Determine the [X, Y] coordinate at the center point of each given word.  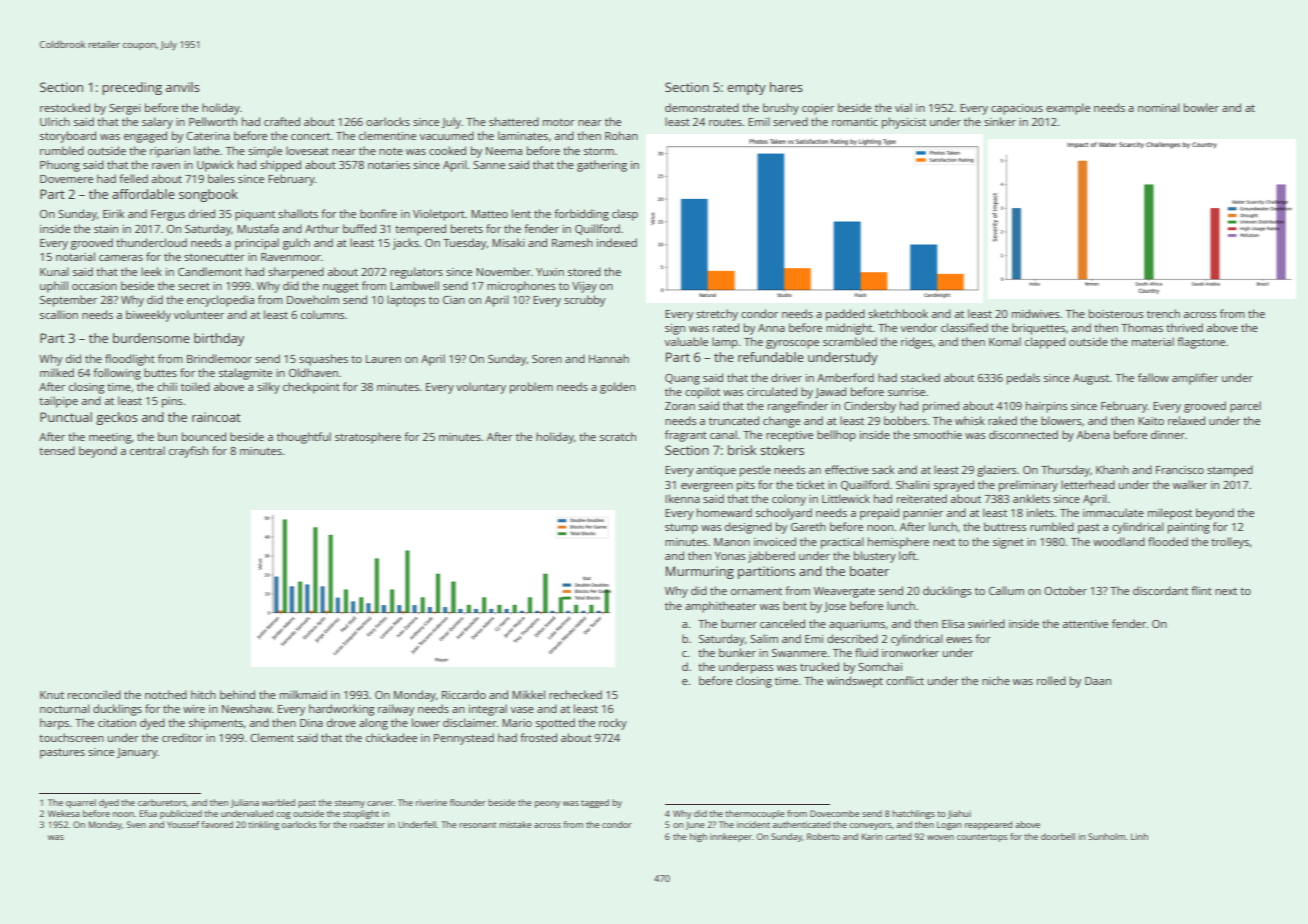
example [1068, 109]
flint [1201, 590]
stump [681, 528]
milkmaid [303, 694]
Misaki [508, 242]
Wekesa [64, 813]
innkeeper [731, 837]
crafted [282, 121]
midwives [1035, 313]
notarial [75, 256]
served [790, 121]
